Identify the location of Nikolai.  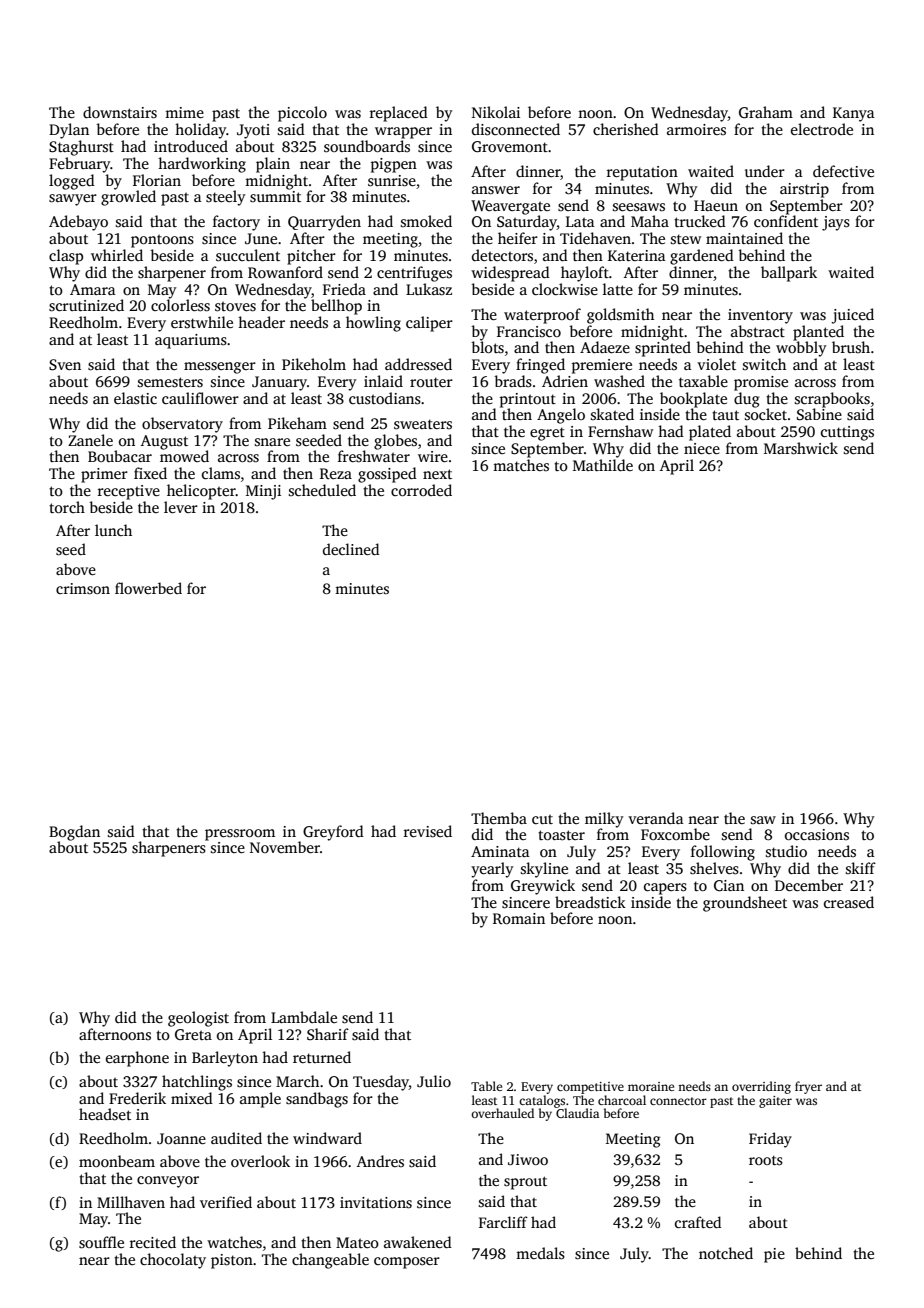
(496, 112).
